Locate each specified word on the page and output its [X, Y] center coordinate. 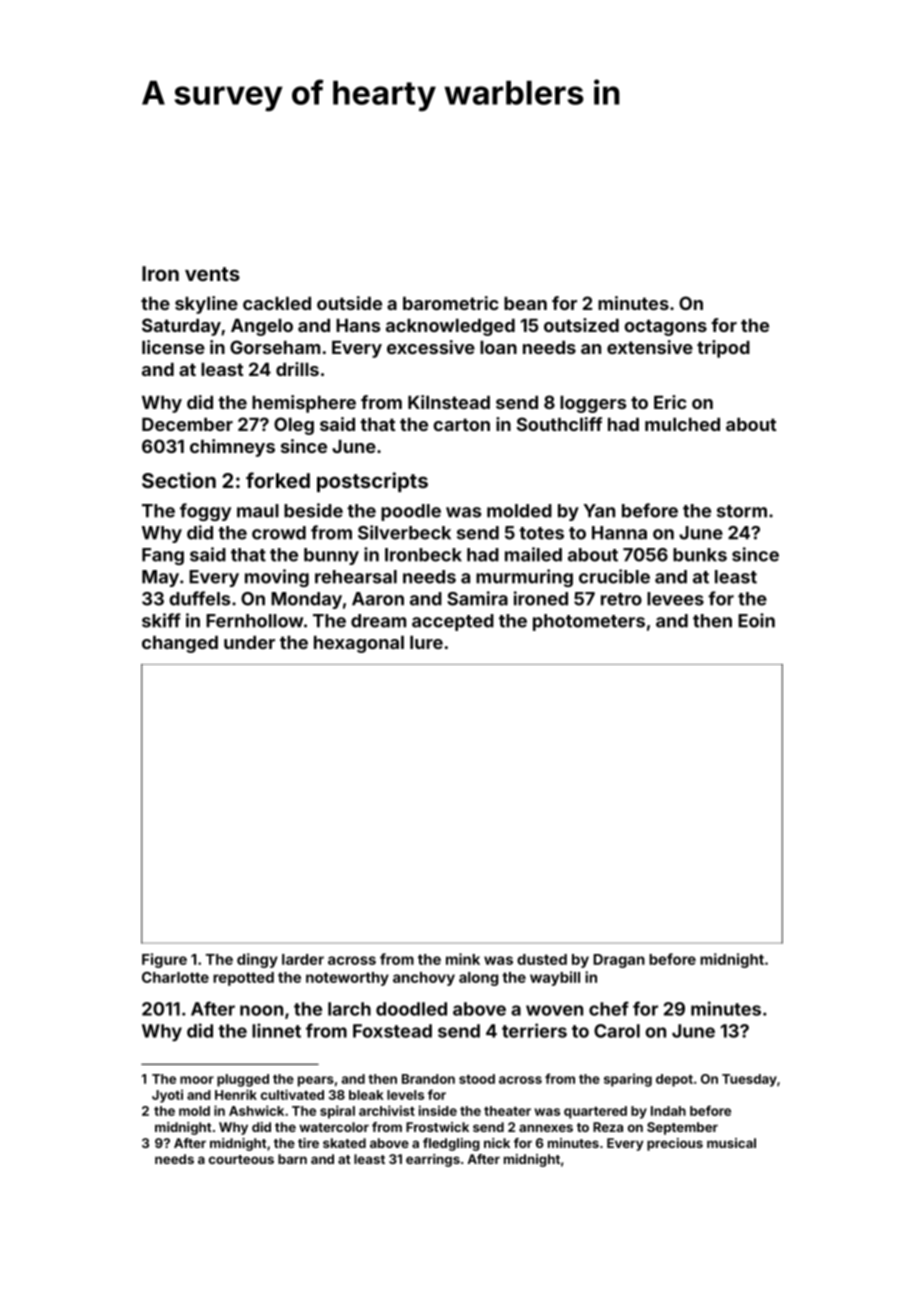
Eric [670, 402]
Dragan [619, 961]
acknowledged [450, 327]
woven [554, 1010]
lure [426, 642]
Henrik [236, 1094]
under [249, 642]
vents [212, 274]
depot [674, 1080]
